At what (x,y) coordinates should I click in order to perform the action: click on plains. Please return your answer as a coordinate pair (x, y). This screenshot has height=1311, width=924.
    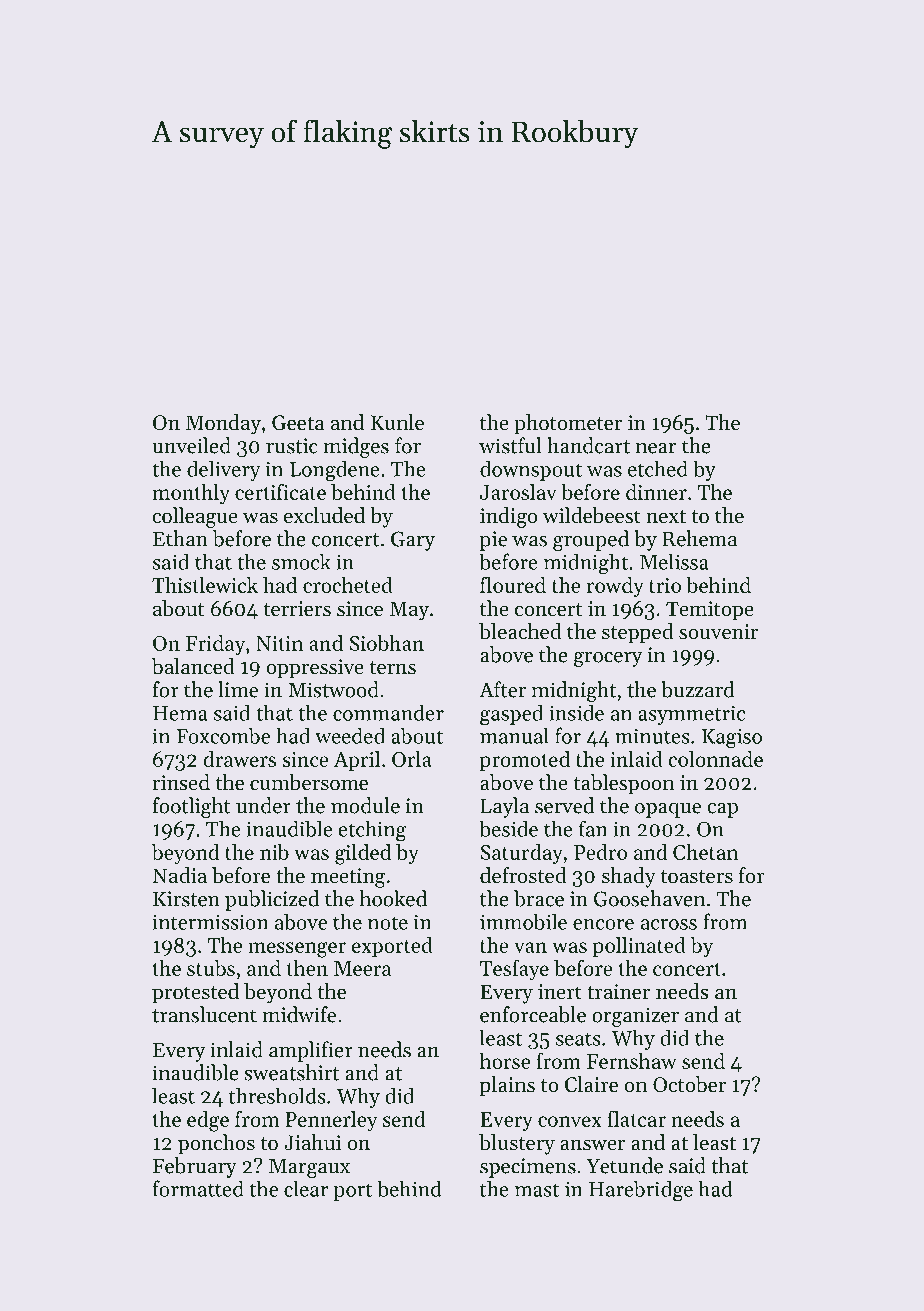
    Looking at the image, I should click on (507, 1086).
